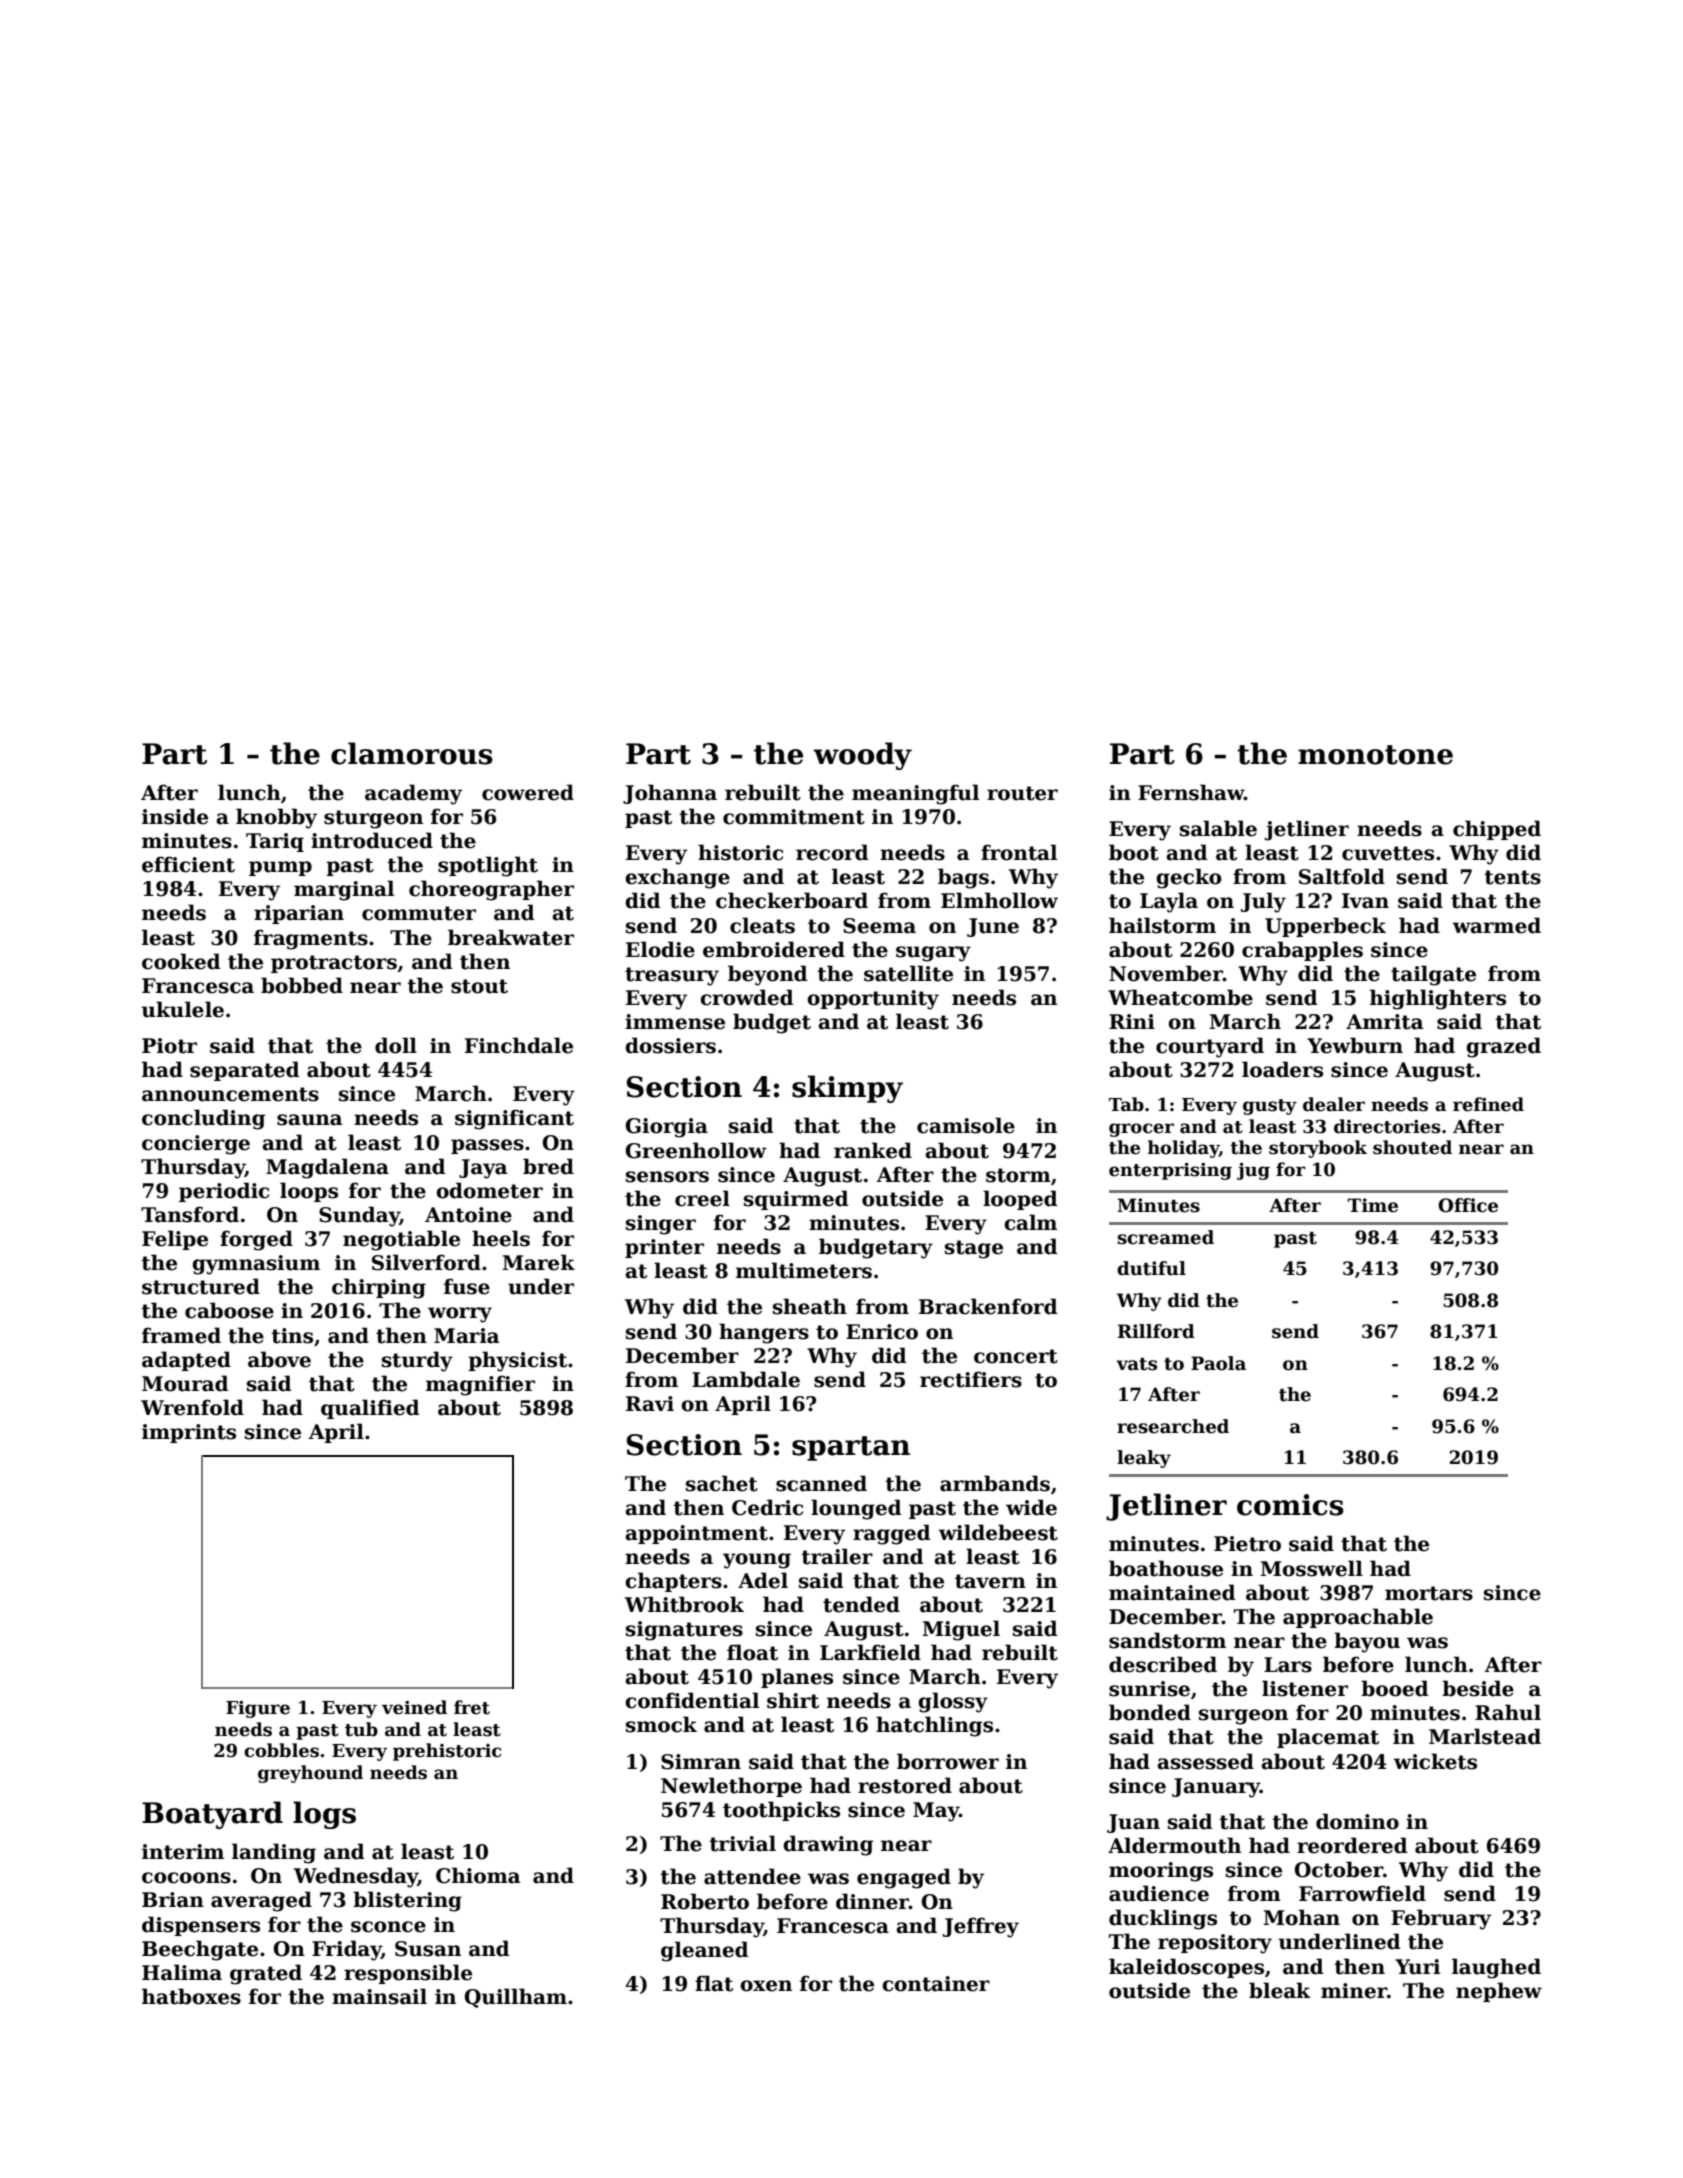 Image resolution: width=1683 pixels, height=2178 pixels. Describe the element at coordinates (1290, 1505) in the document. I see `comics` at that location.
